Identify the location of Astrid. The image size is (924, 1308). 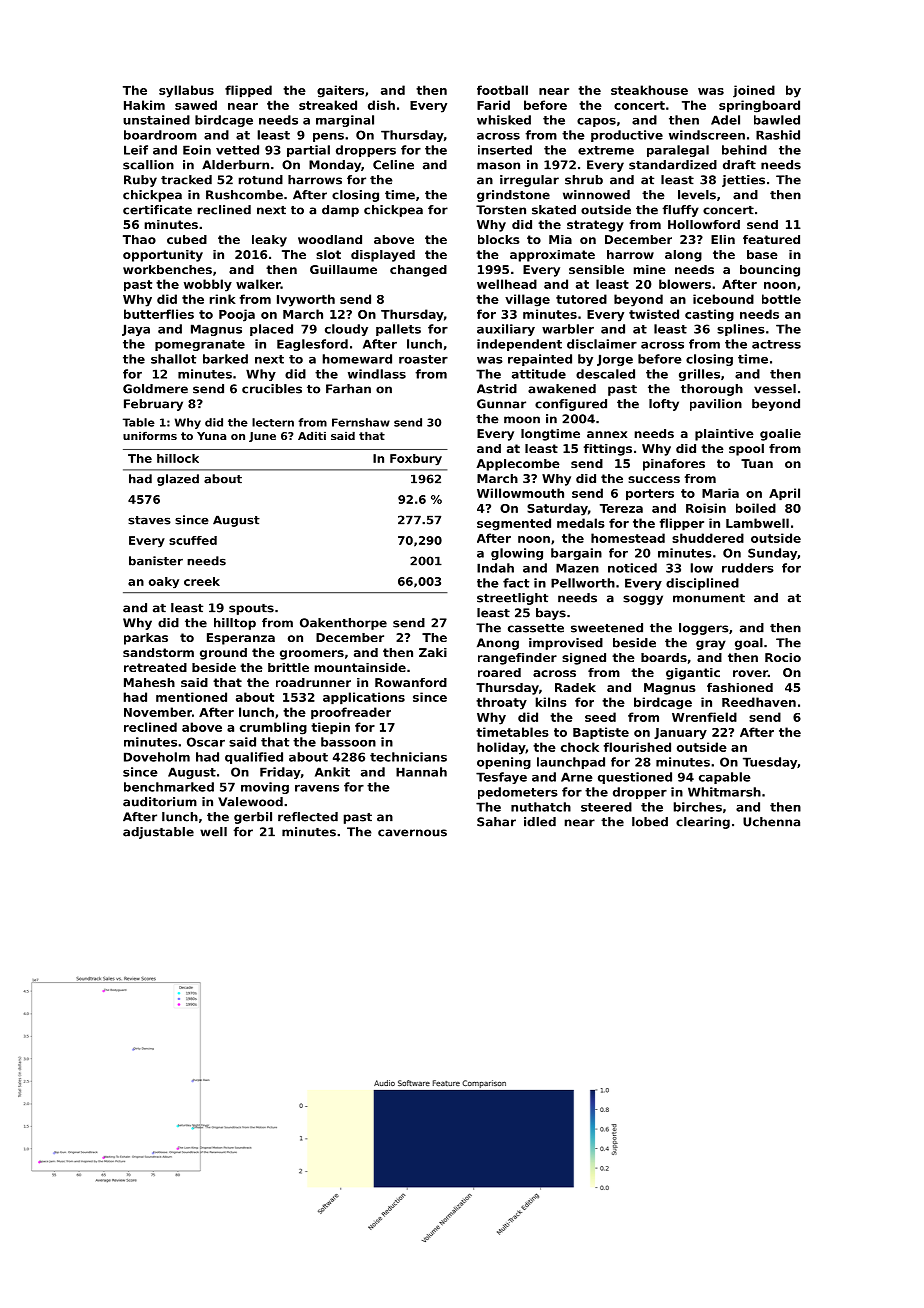
(497, 389).
